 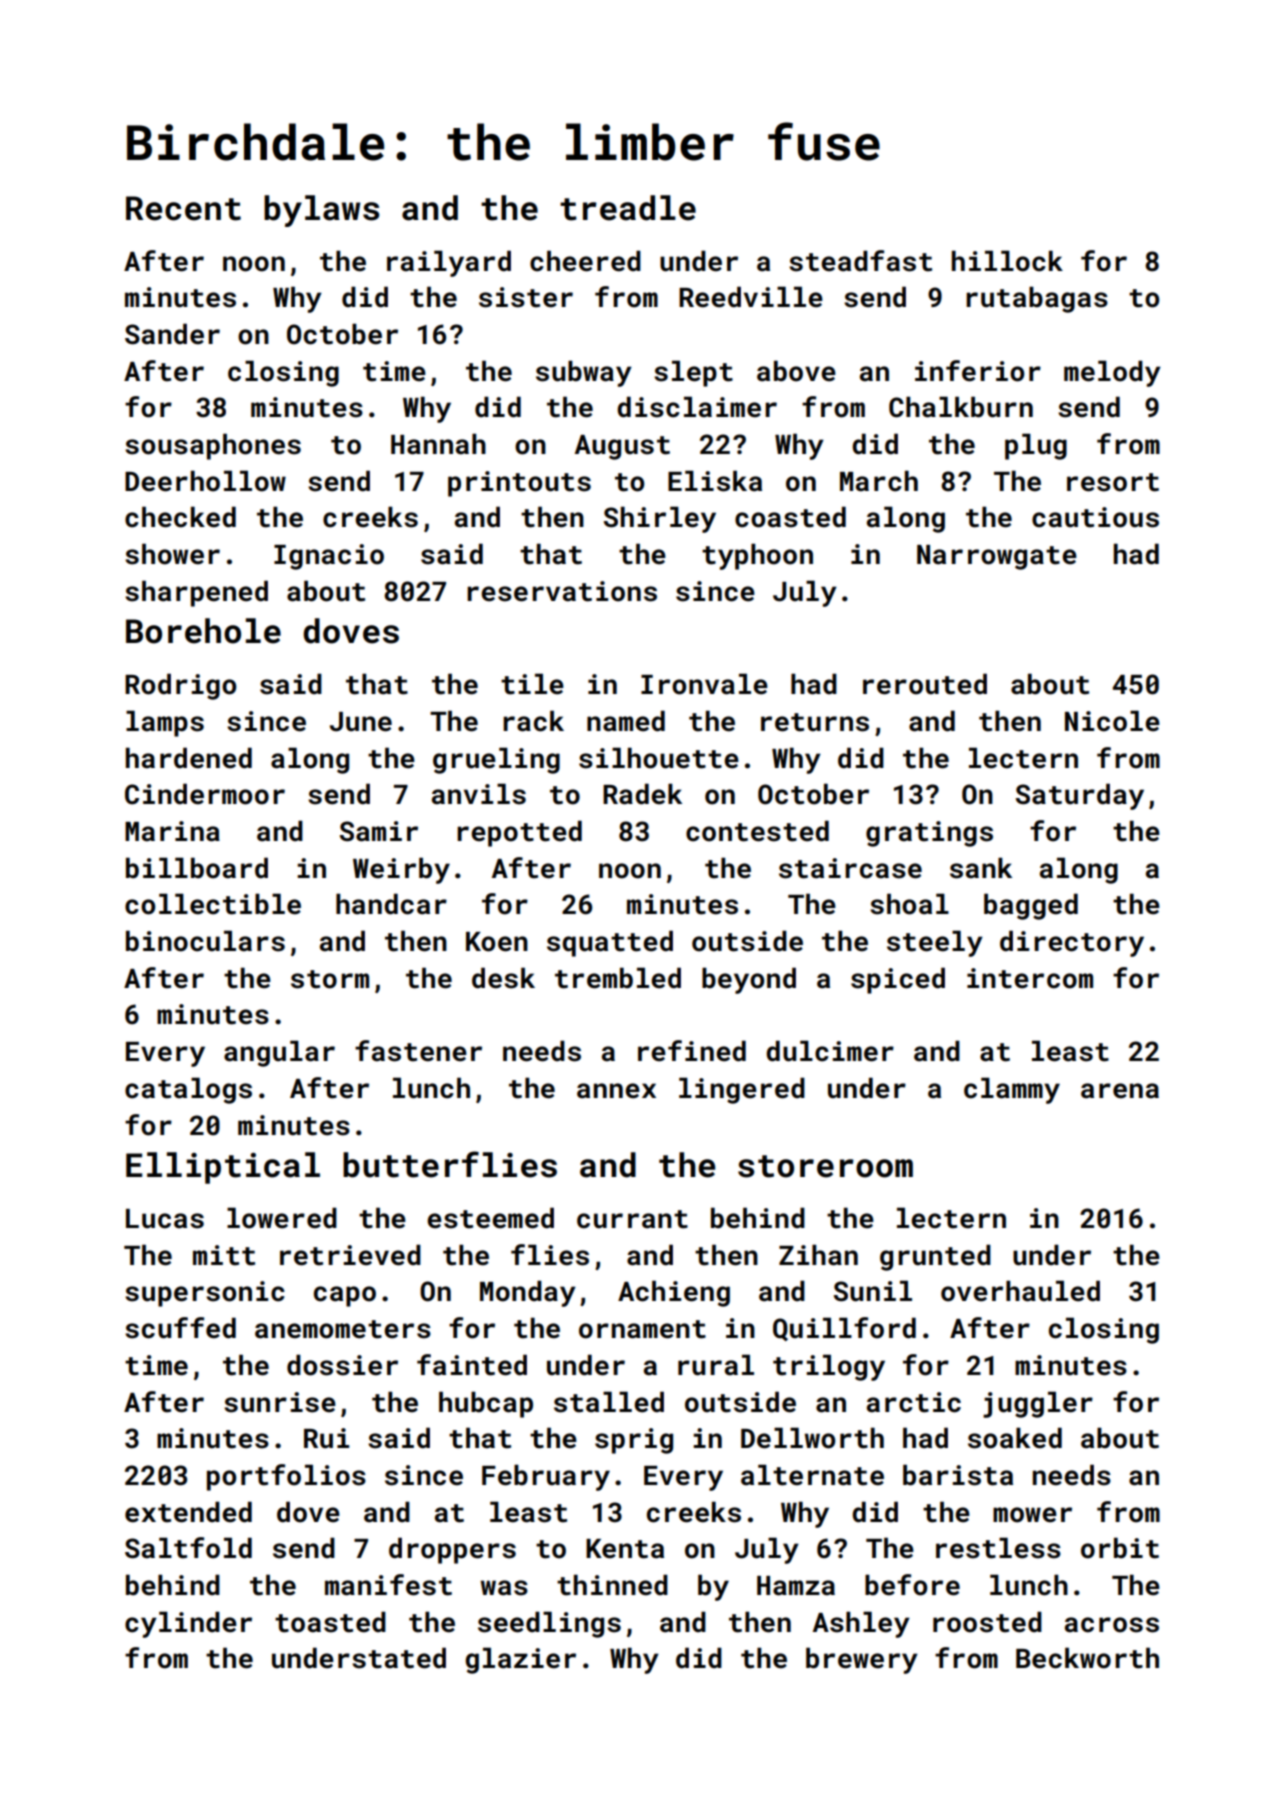 What do you see at coordinates (1120, 1091) in the page?
I see `arena` at bounding box center [1120, 1091].
